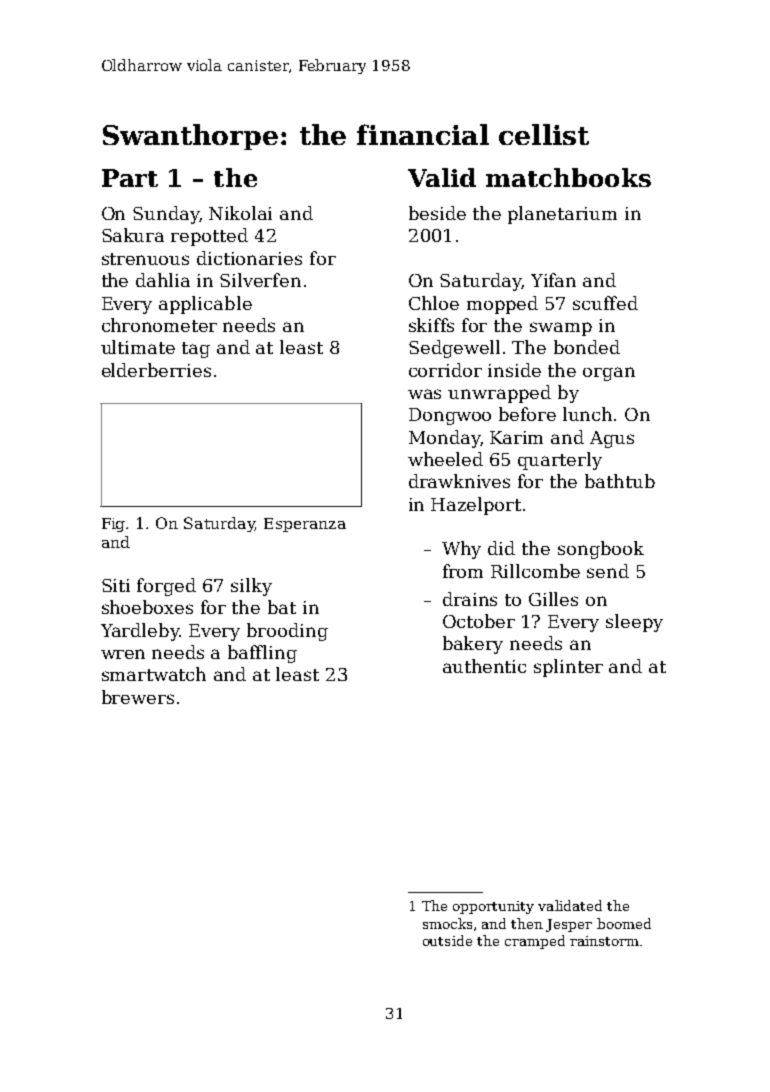 Image resolution: width=770 pixels, height=1092 pixels. What do you see at coordinates (516, 437) in the document?
I see `Karim` at bounding box center [516, 437].
